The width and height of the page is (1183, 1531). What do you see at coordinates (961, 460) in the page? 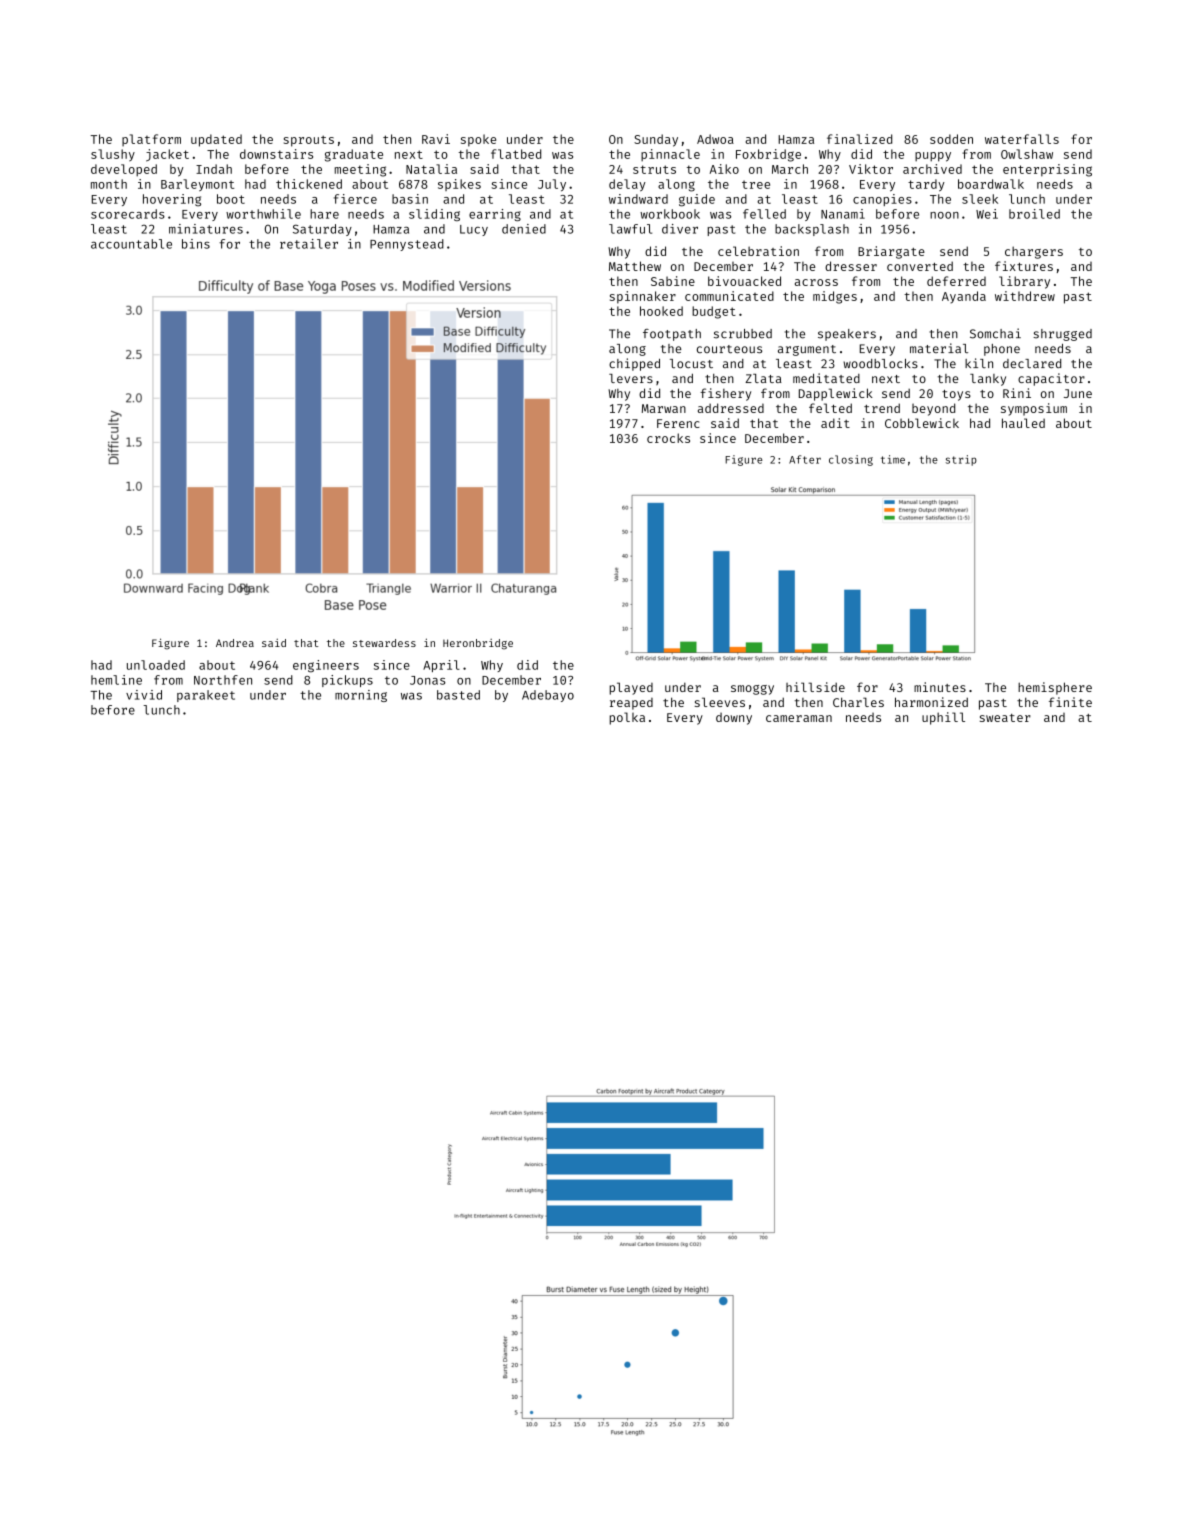
I see `strip` at bounding box center [961, 460].
